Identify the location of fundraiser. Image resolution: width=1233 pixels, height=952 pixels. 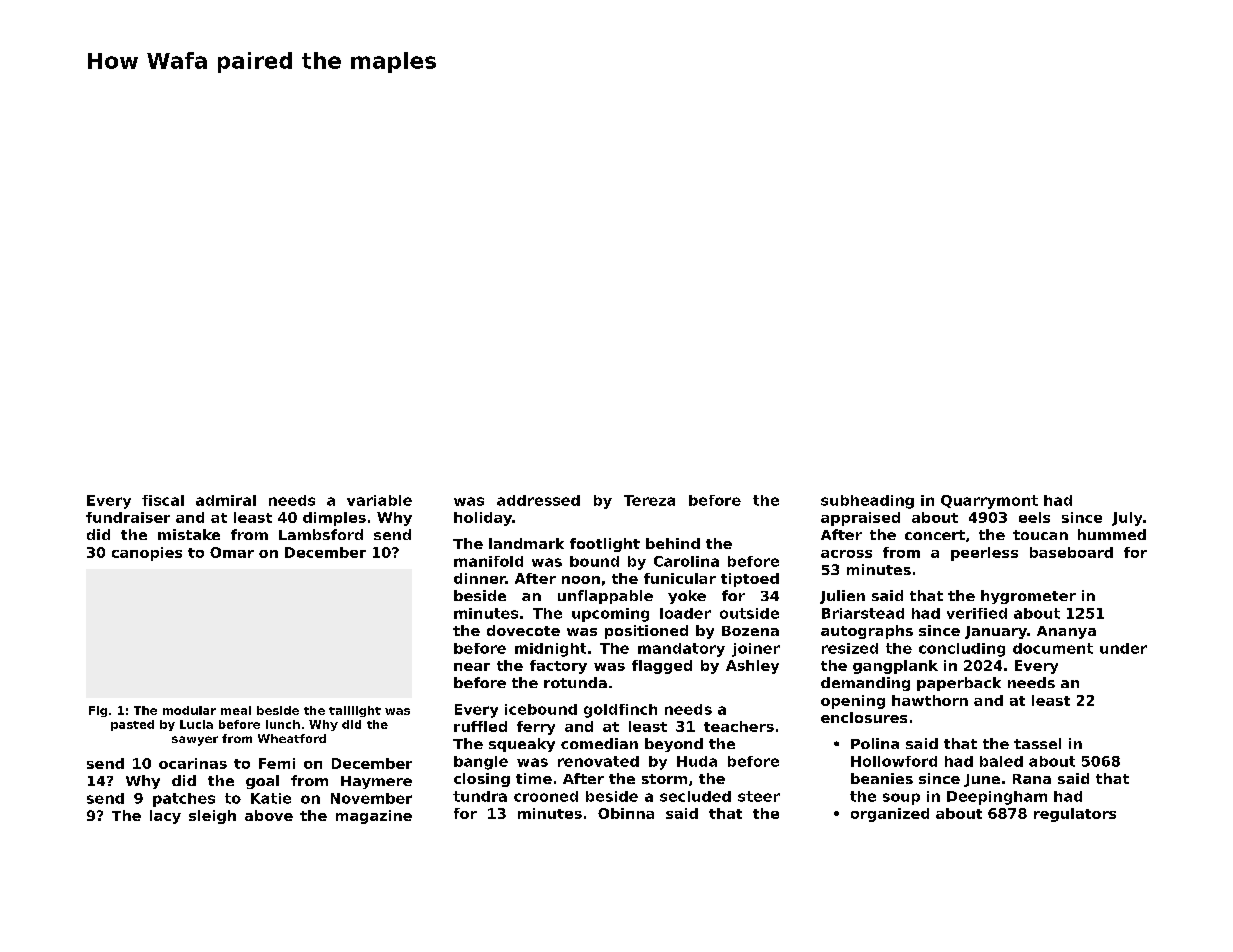
(128, 517).
